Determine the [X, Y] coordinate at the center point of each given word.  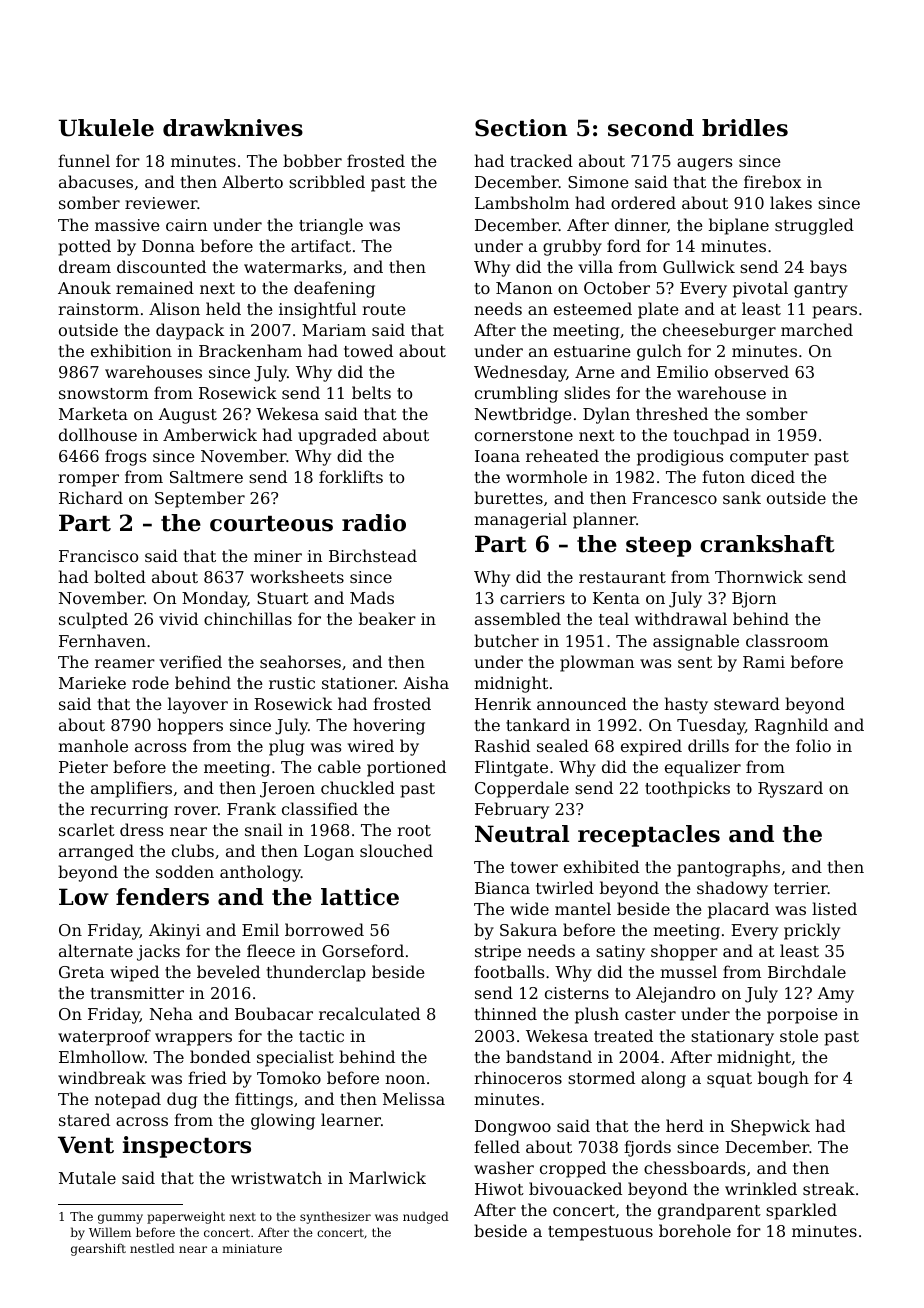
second [651, 128]
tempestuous [600, 1233]
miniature [252, 1248]
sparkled [801, 1211]
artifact [321, 245]
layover [198, 705]
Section [521, 128]
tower [534, 867]
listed [834, 908]
